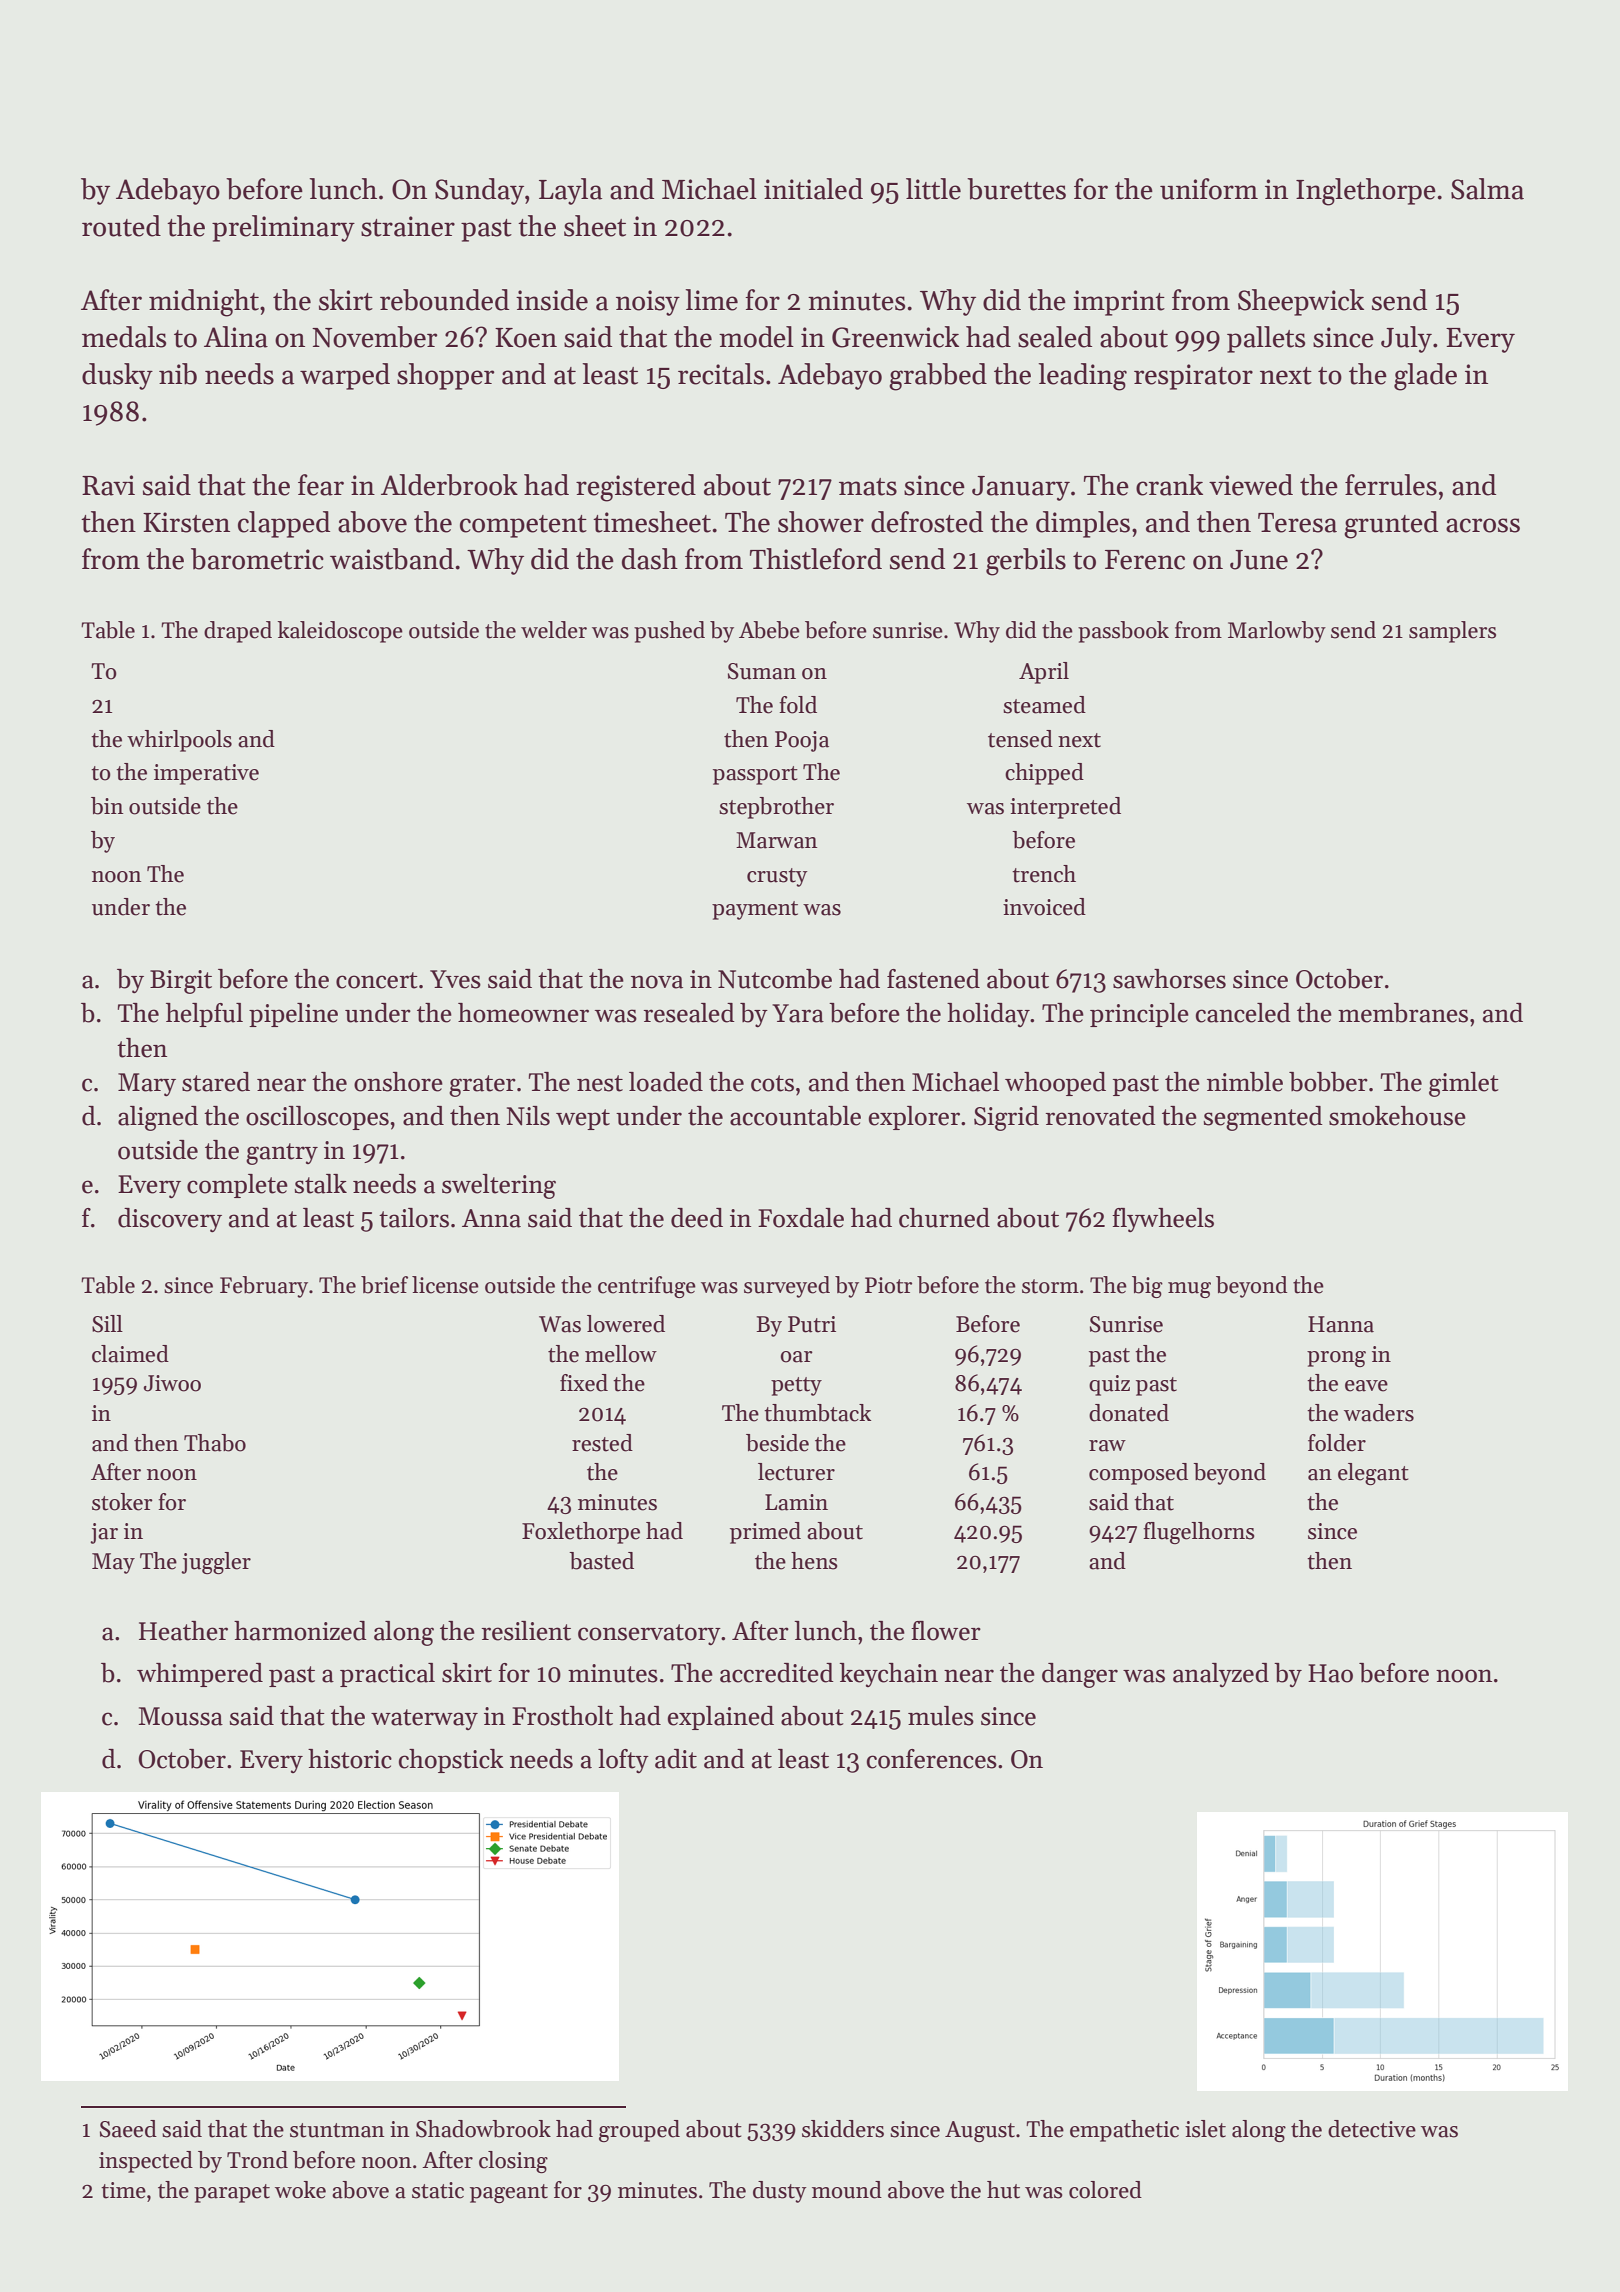 Image resolution: width=1620 pixels, height=2292 pixels. I want to click on Moussa, so click(180, 1716).
